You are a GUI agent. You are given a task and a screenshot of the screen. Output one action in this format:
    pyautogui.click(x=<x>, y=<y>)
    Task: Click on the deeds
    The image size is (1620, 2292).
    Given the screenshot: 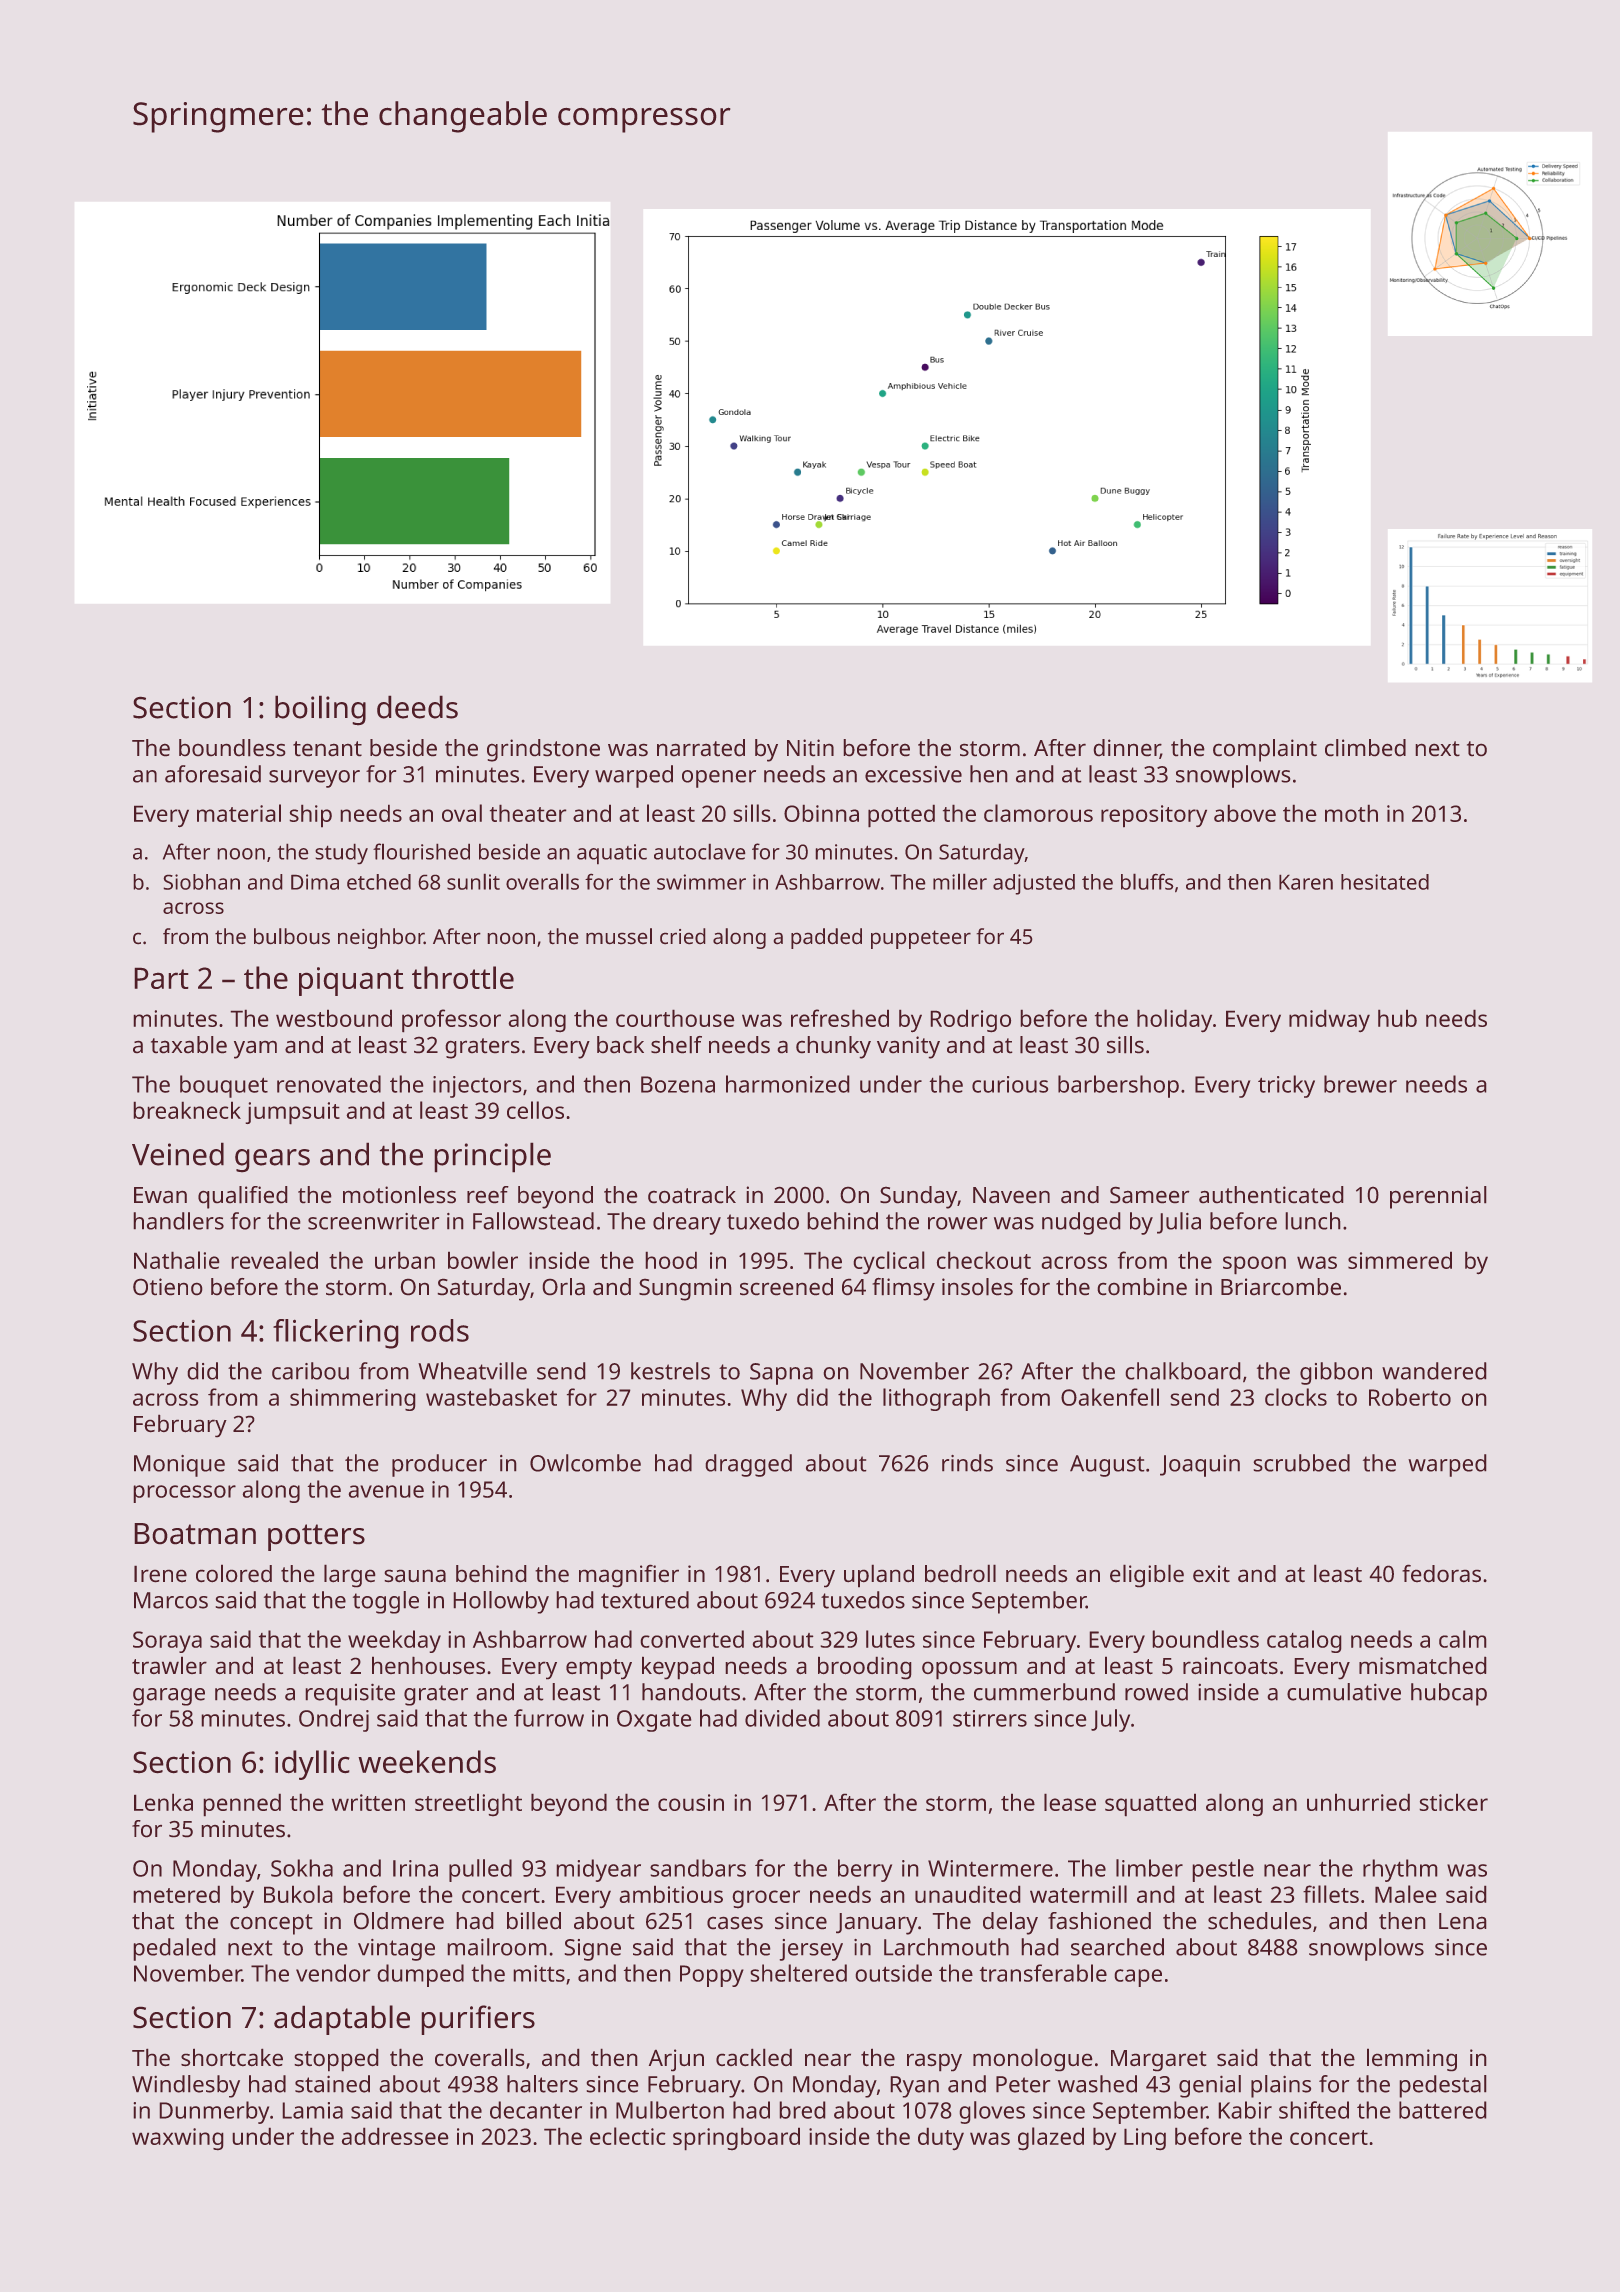 What is the action you would take?
    pyautogui.click(x=417, y=707)
